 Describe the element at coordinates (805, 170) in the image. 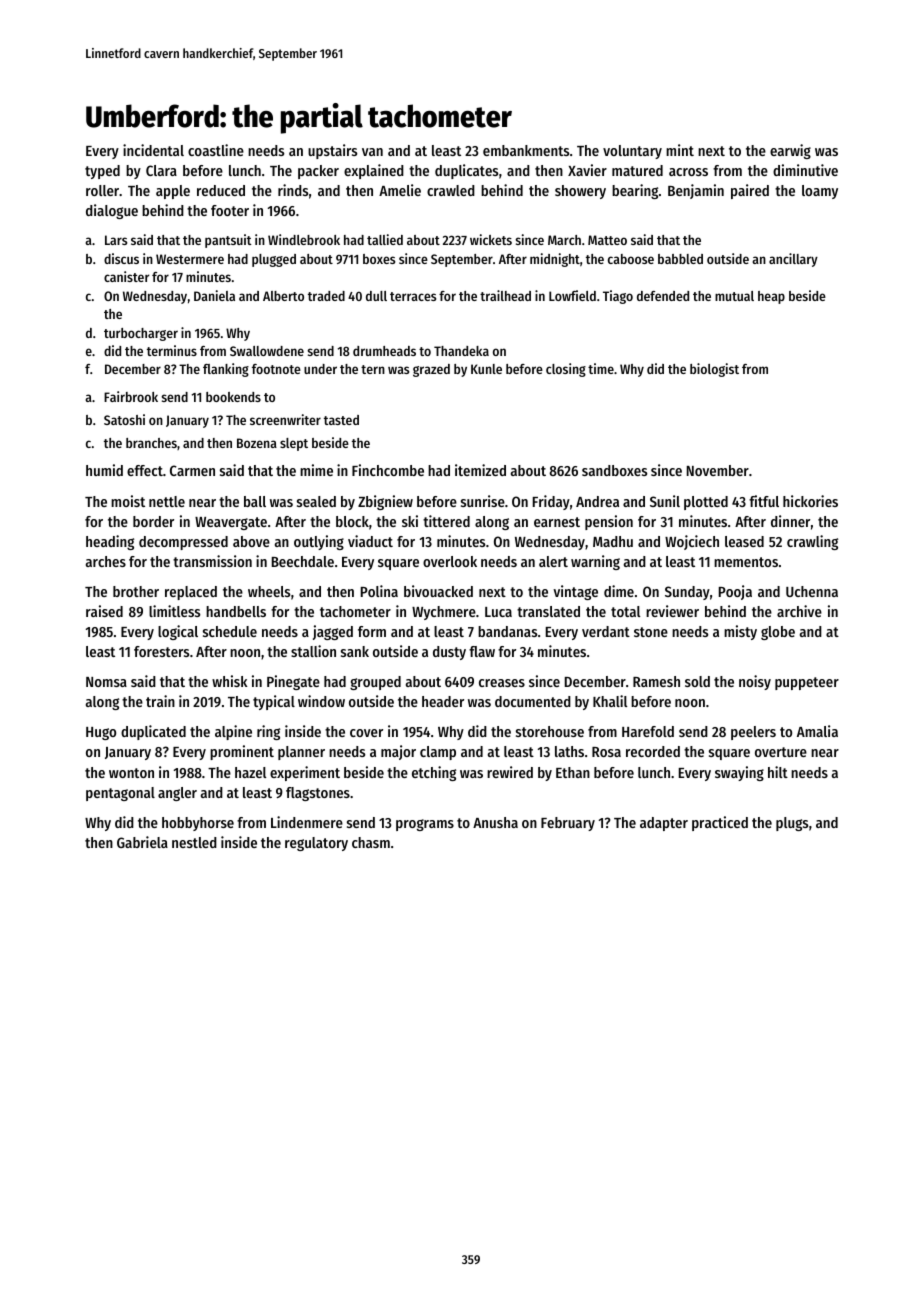

I see `diminutive` at that location.
